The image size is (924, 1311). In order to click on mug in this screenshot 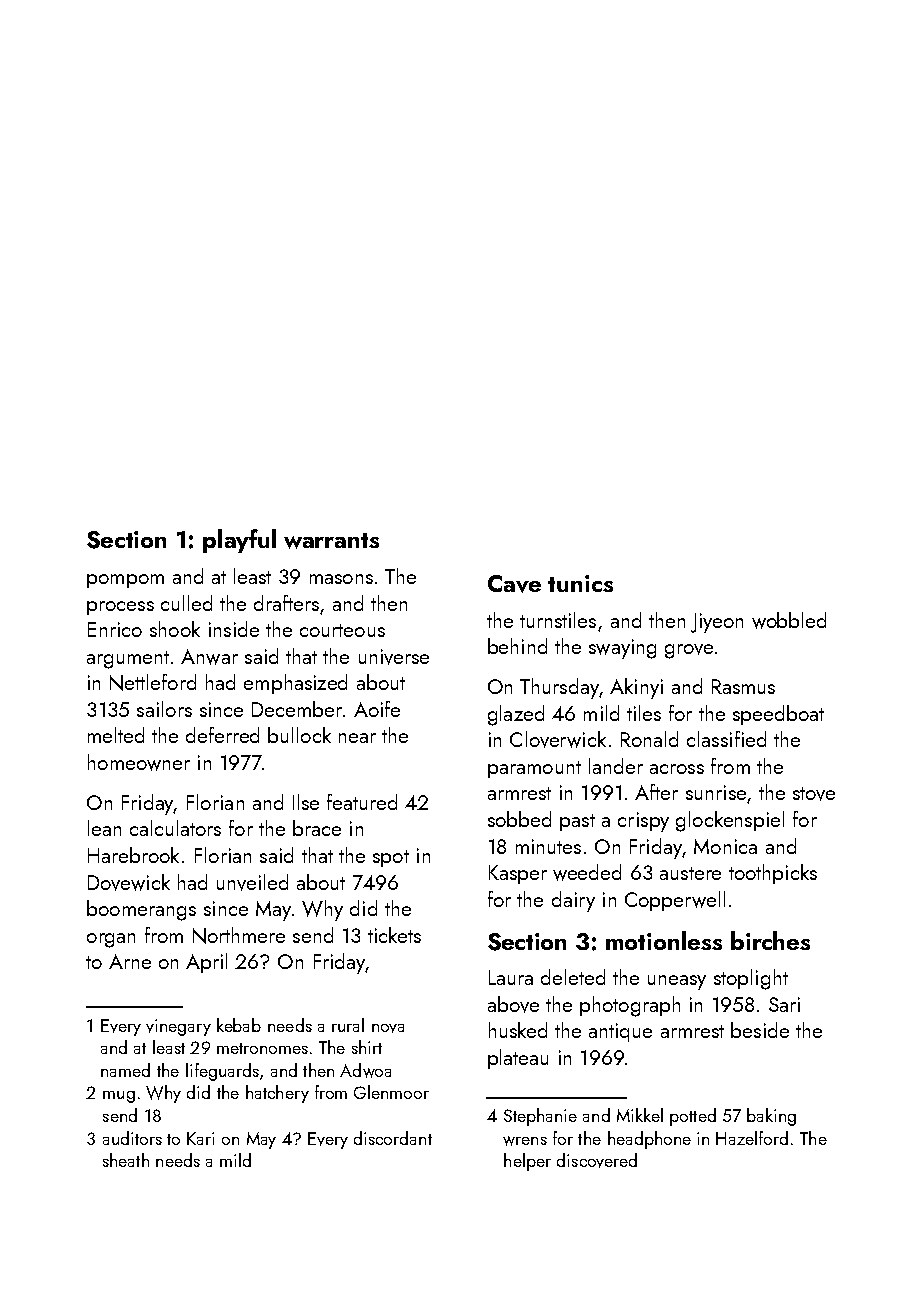, I will do `click(119, 1097)`.
